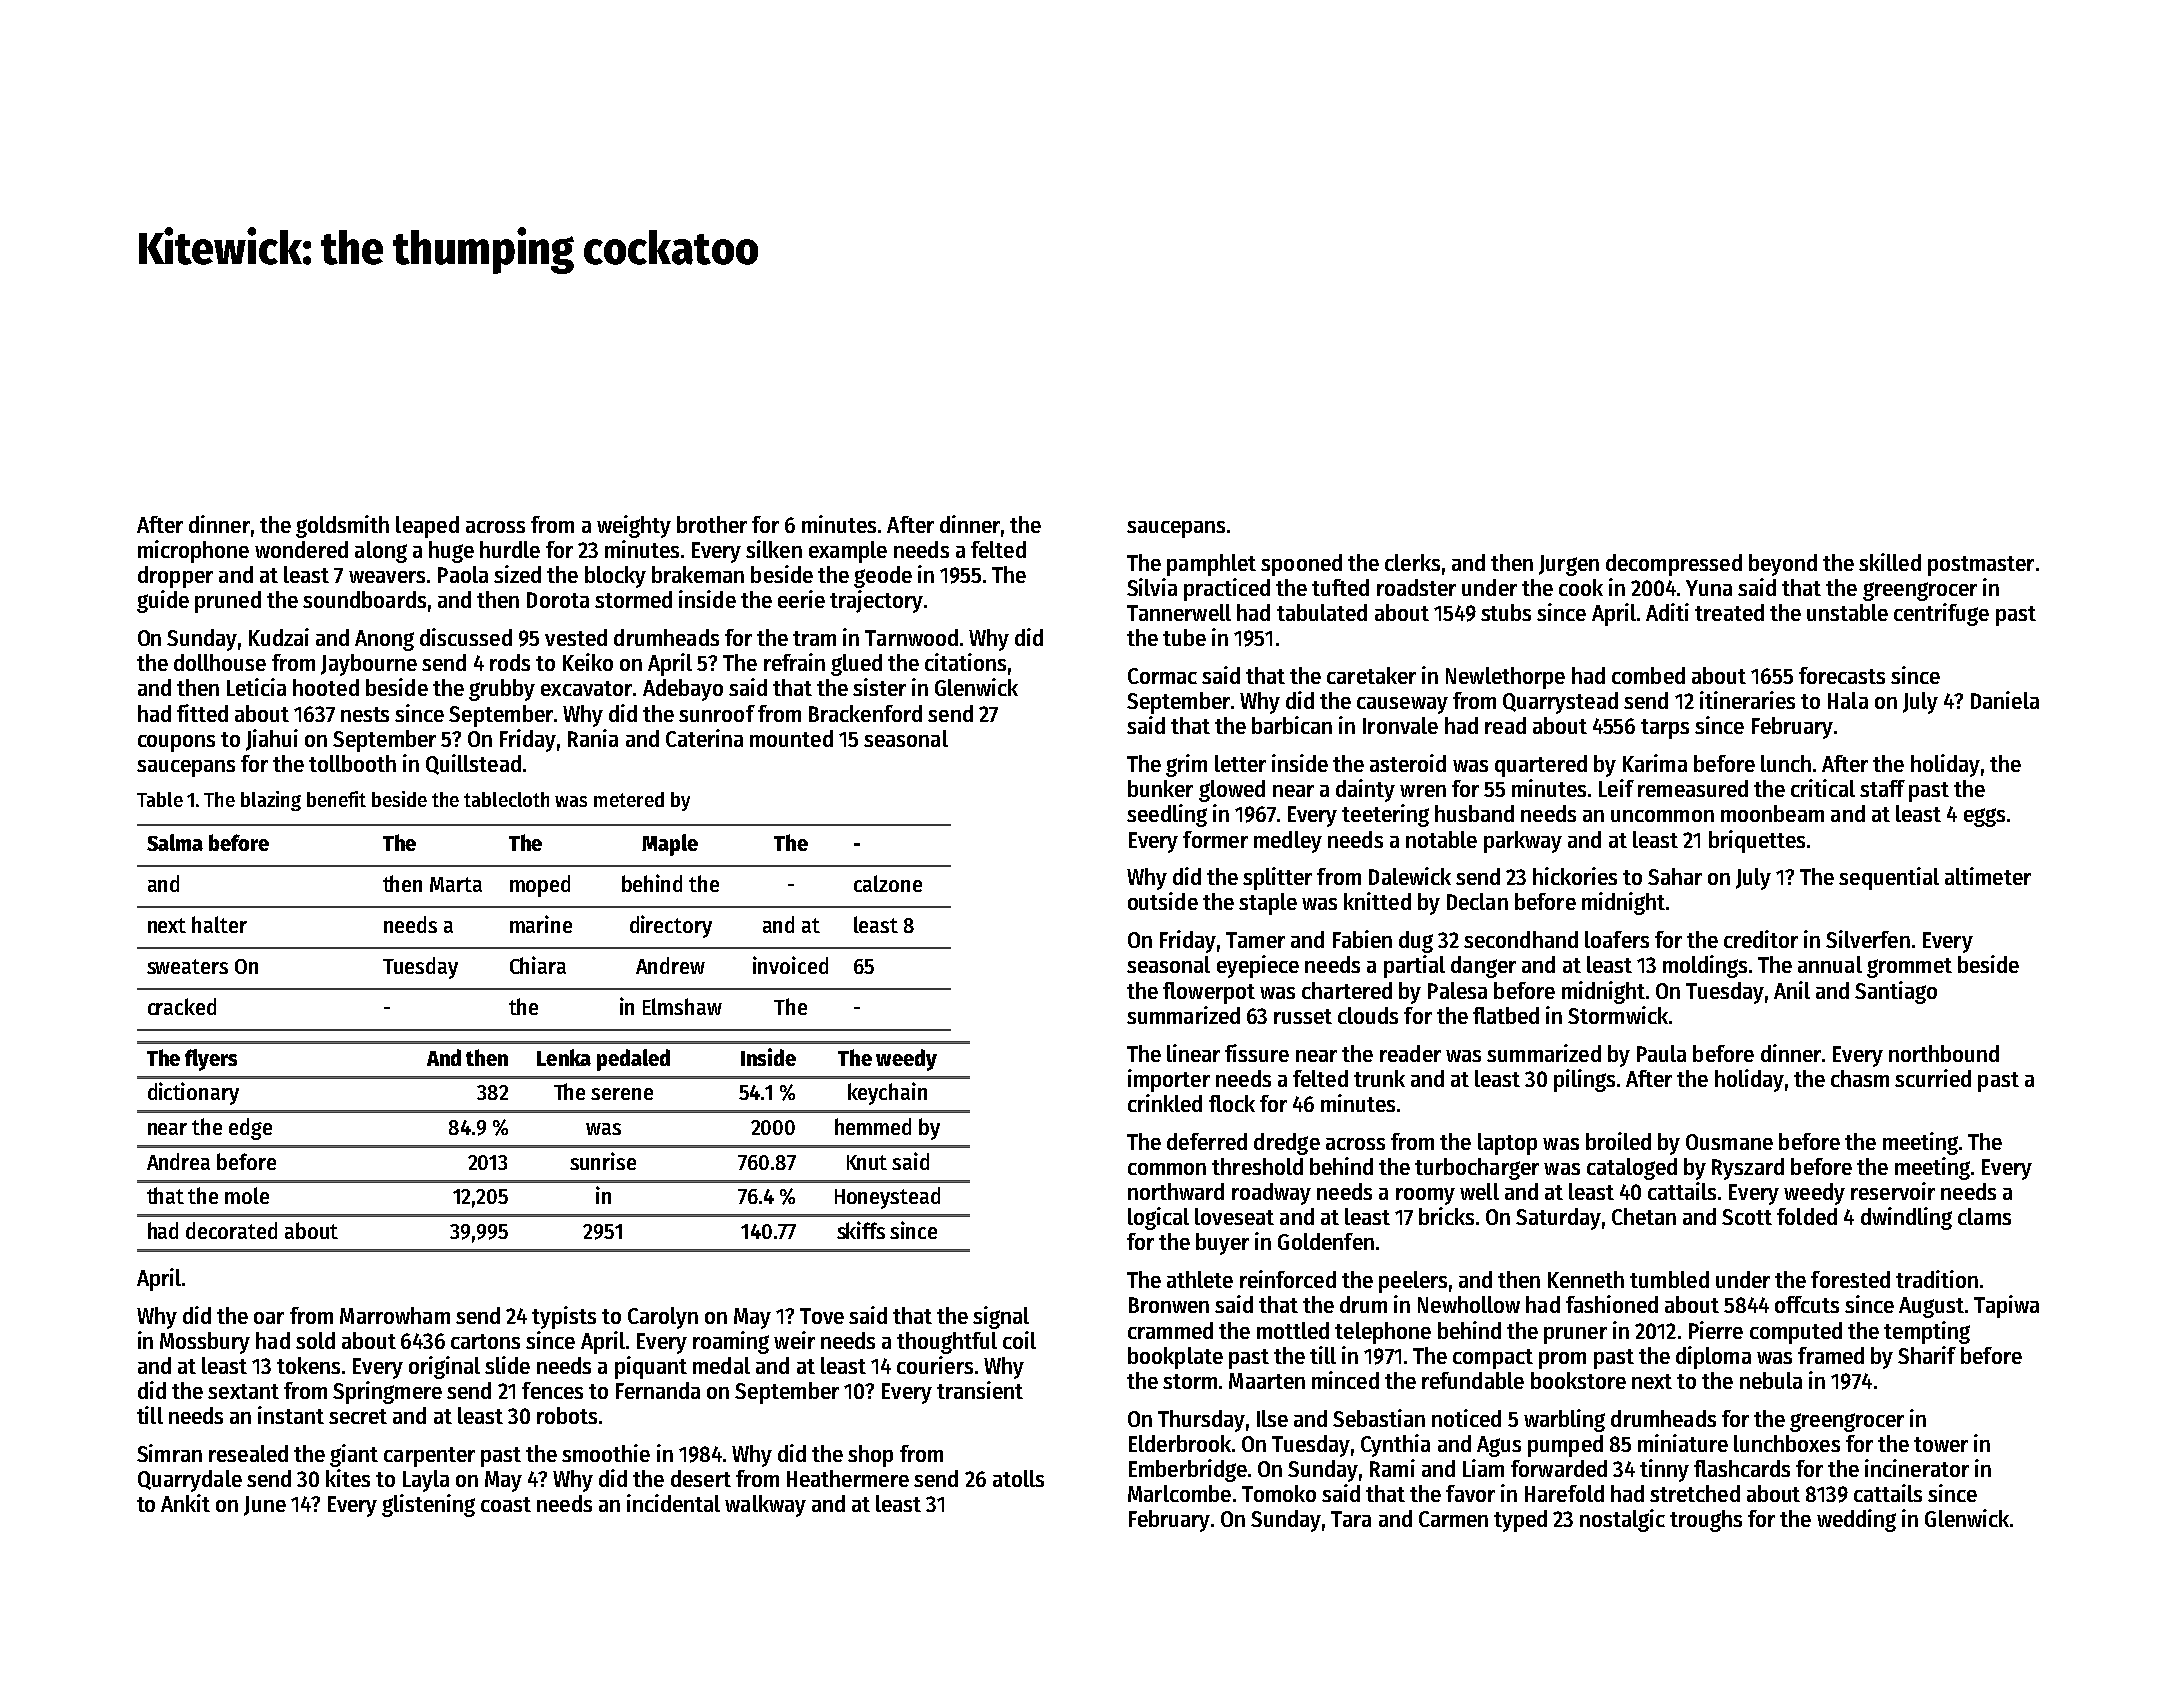  Describe the element at coordinates (1927, 1355) in the screenshot. I see `Sharif` at that location.
